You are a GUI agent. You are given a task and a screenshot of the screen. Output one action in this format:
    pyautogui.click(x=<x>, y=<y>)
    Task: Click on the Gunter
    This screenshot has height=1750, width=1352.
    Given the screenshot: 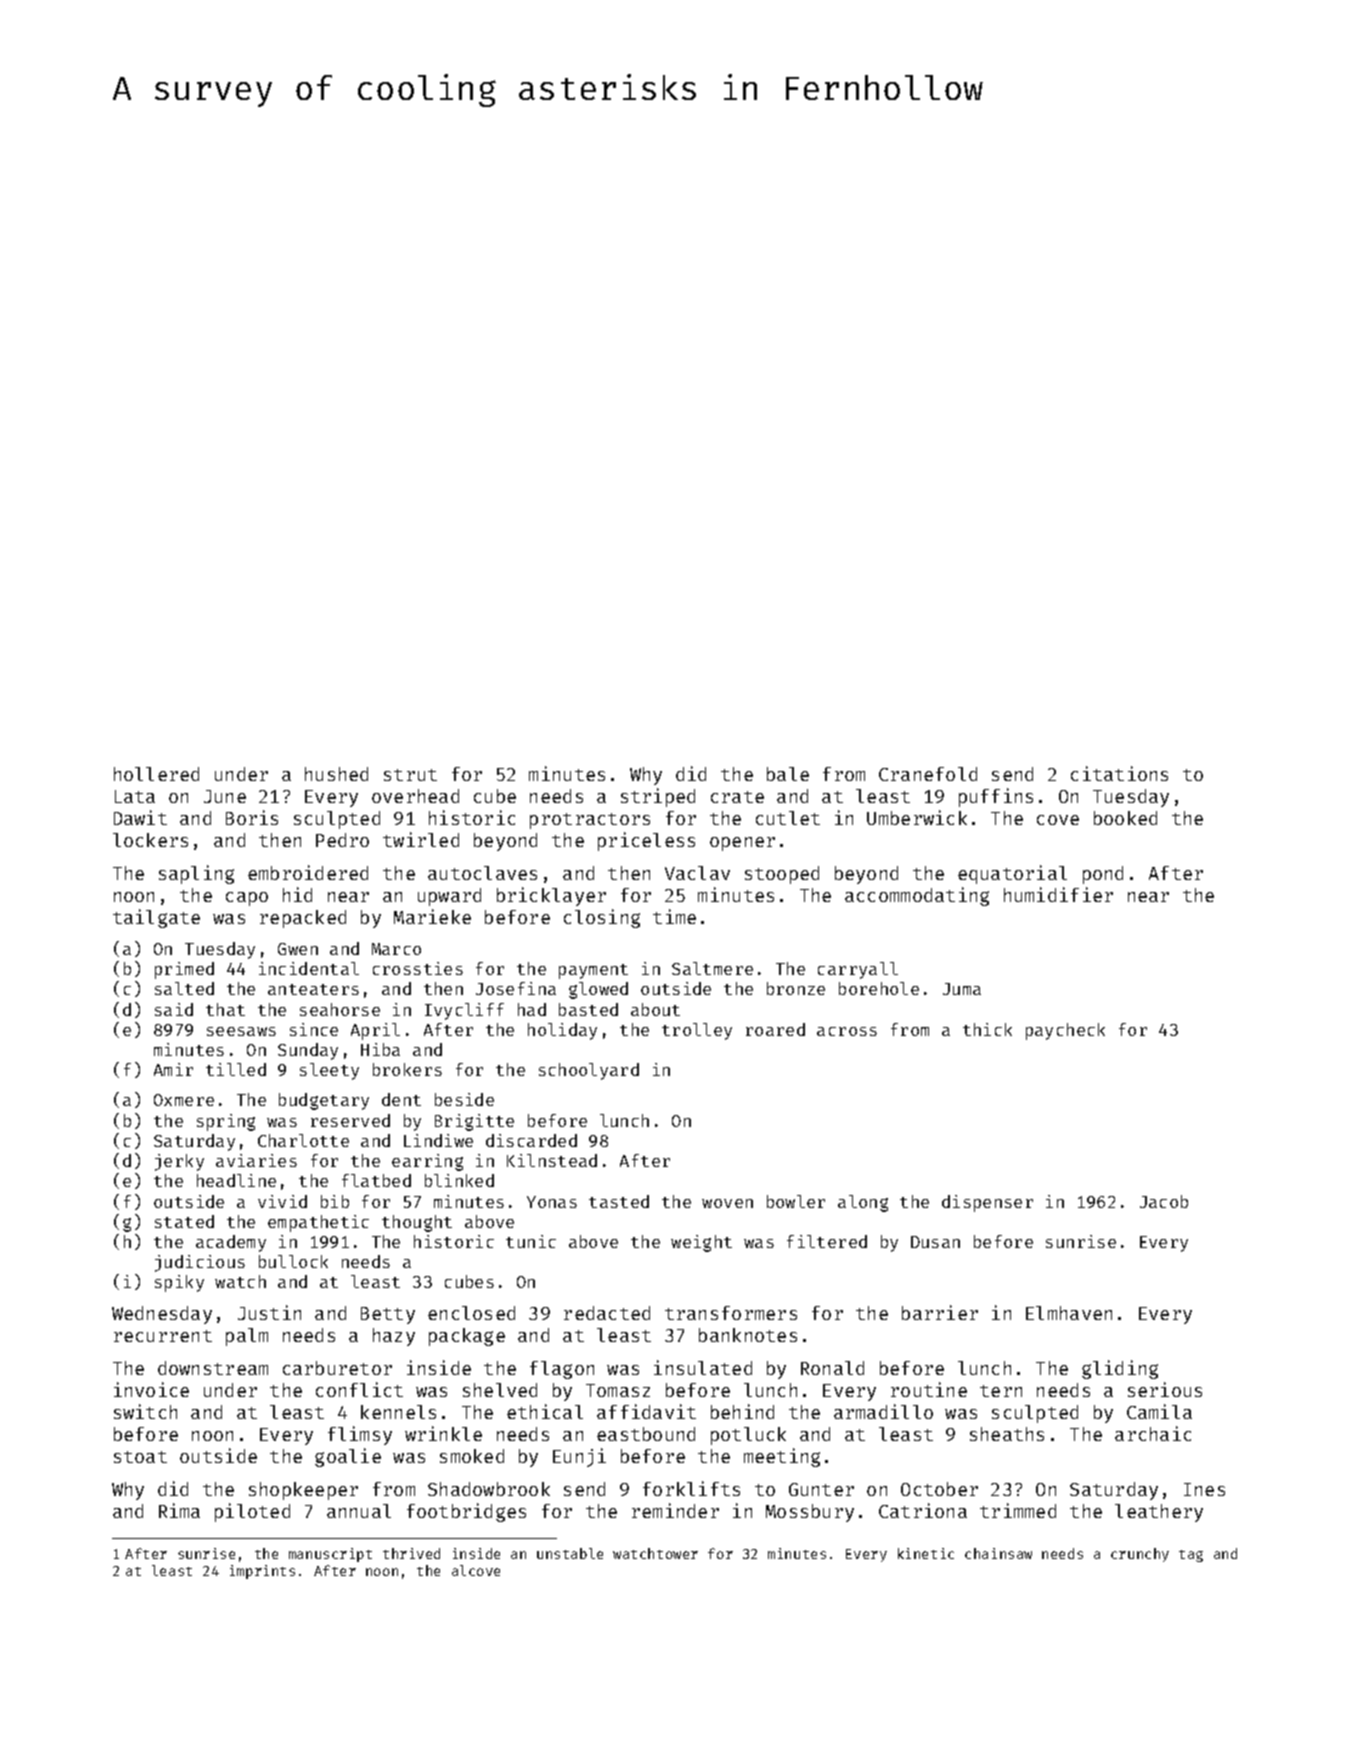 What is the action you would take?
    pyautogui.click(x=821, y=1489)
